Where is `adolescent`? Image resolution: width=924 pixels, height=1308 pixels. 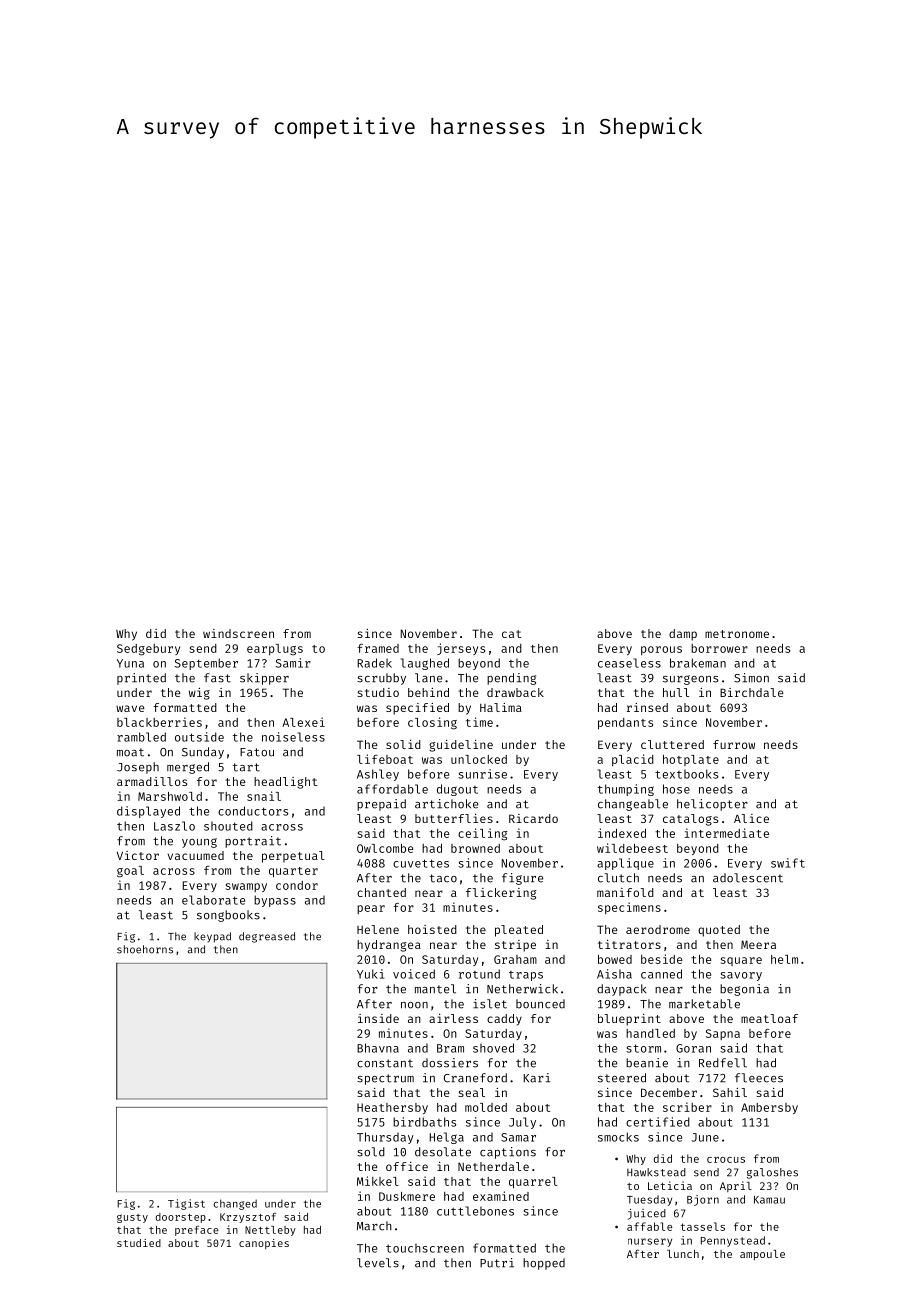
adolescent is located at coordinates (748, 878).
